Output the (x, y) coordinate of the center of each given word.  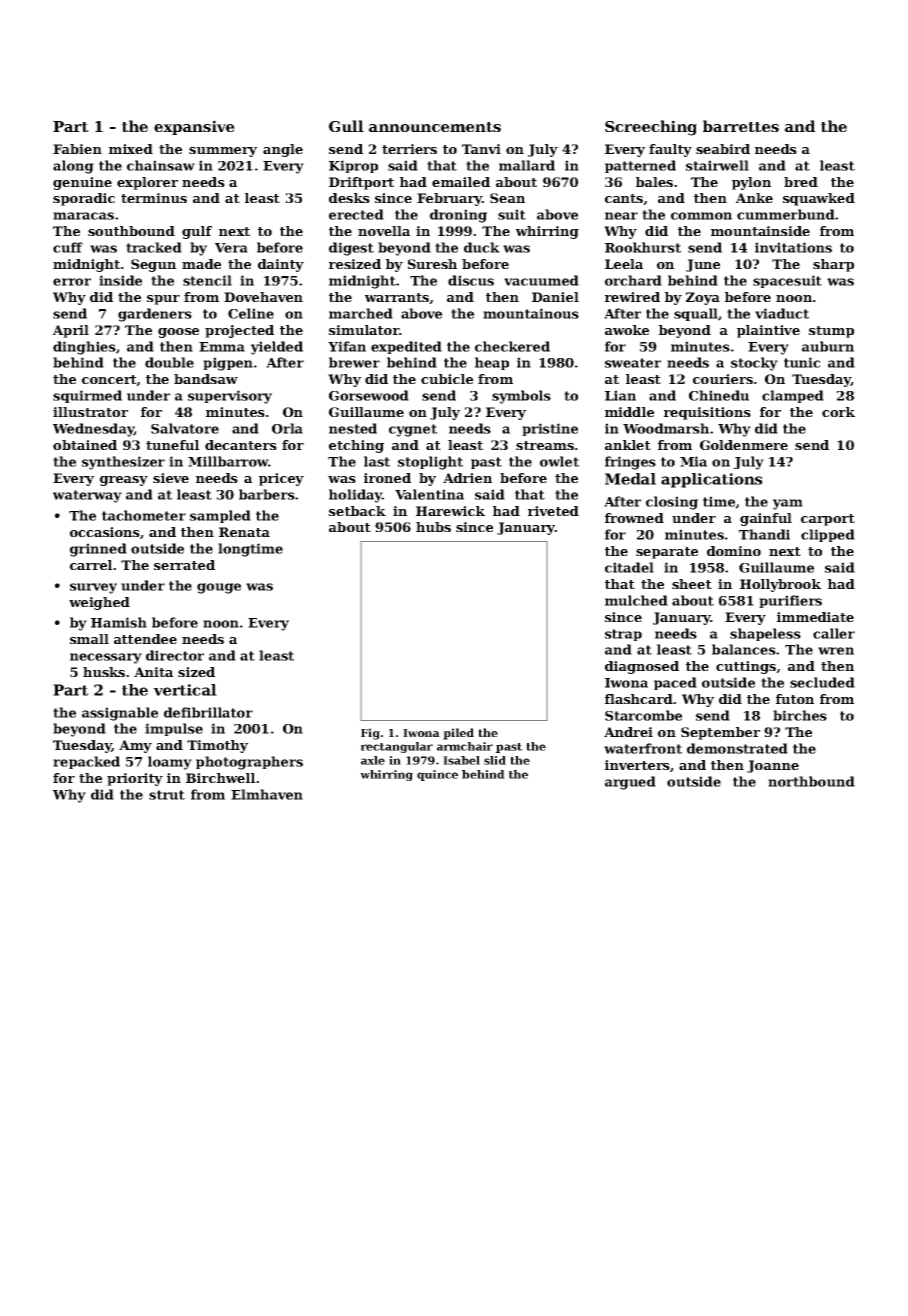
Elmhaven (267, 794)
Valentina (429, 494)
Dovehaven (263, 297)
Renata (244, 532)
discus (471, 280)
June (703, 265)
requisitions (707, 413)
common (701, 216)
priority (135, 779)
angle (283, 150)
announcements (435, 127)
